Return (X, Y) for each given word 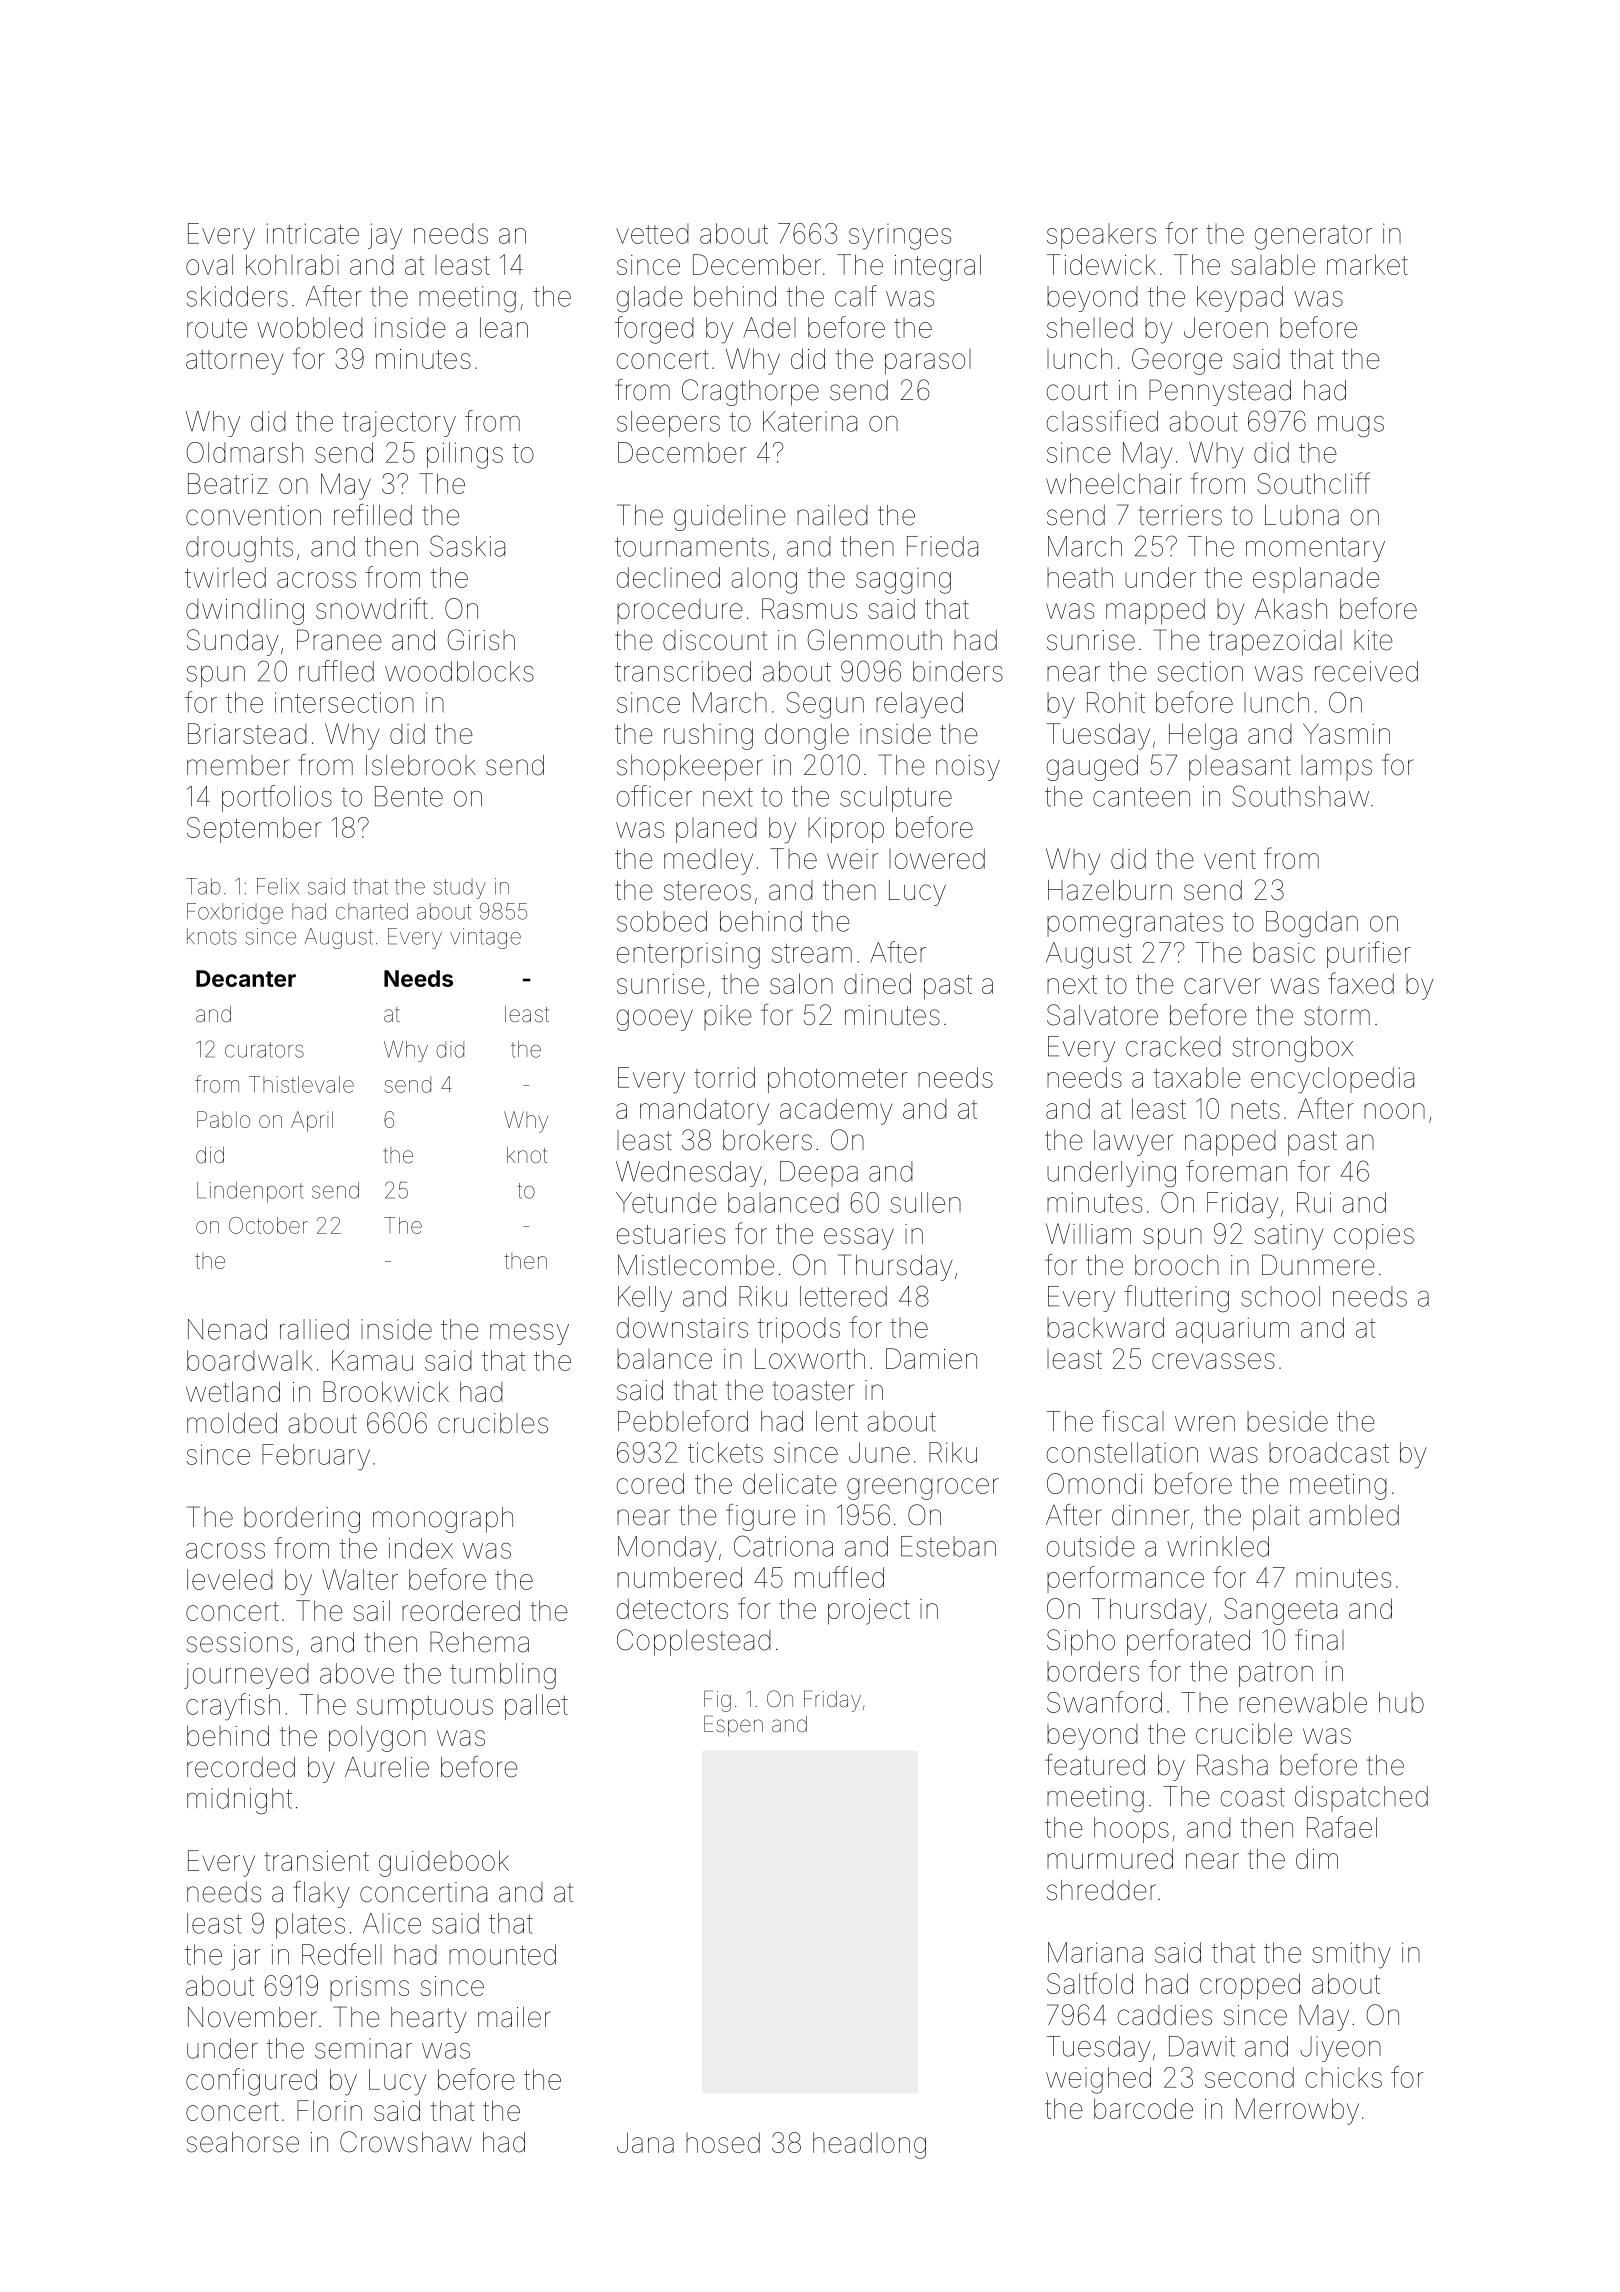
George (1177, 361)
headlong (869, 2145)
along (764, 580)
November (252, 2017)
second (1249, 2077)
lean (504, 327)
